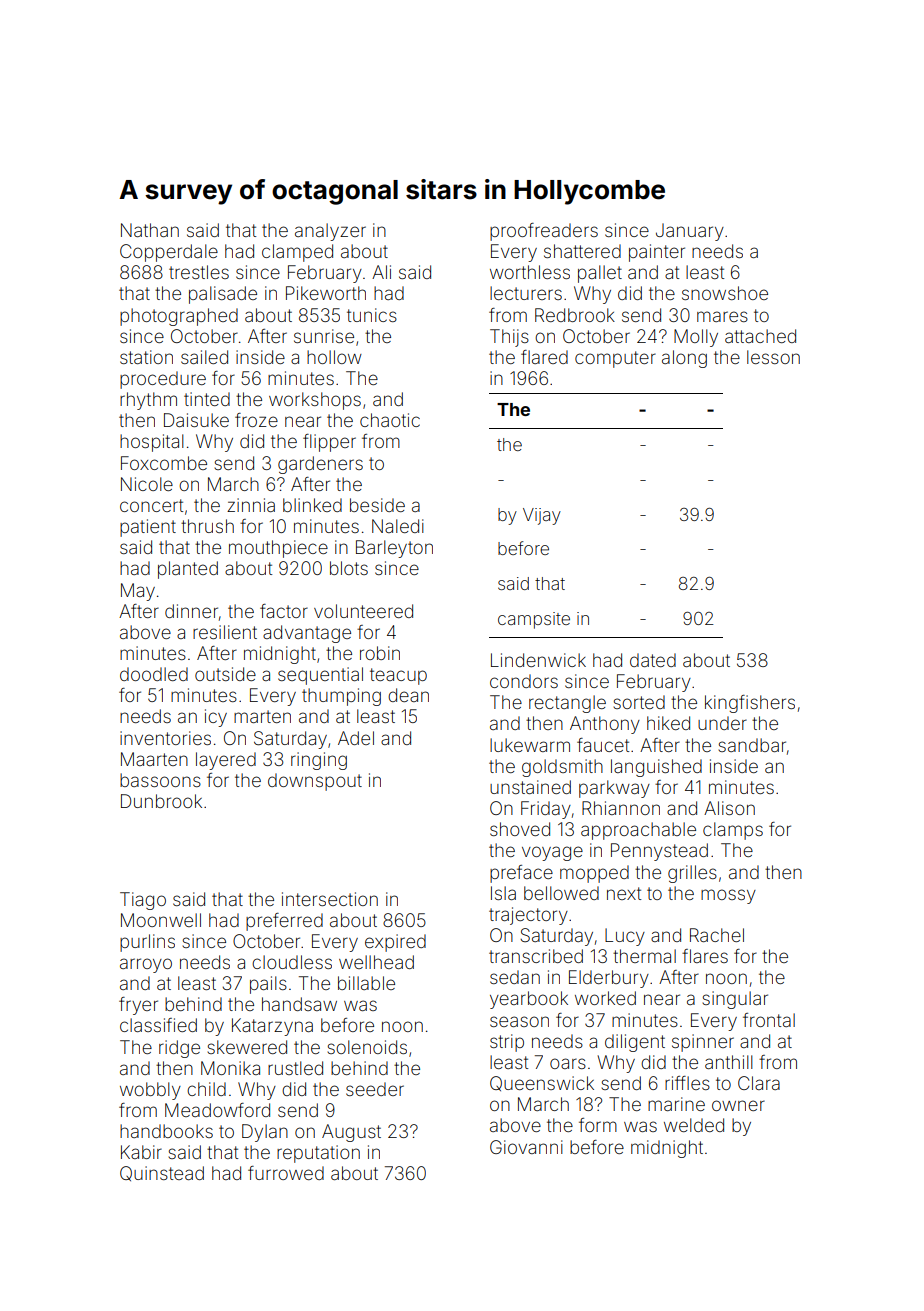 This image has width=924, height=1311. I want to click on sunrise, so click(324, 336).
